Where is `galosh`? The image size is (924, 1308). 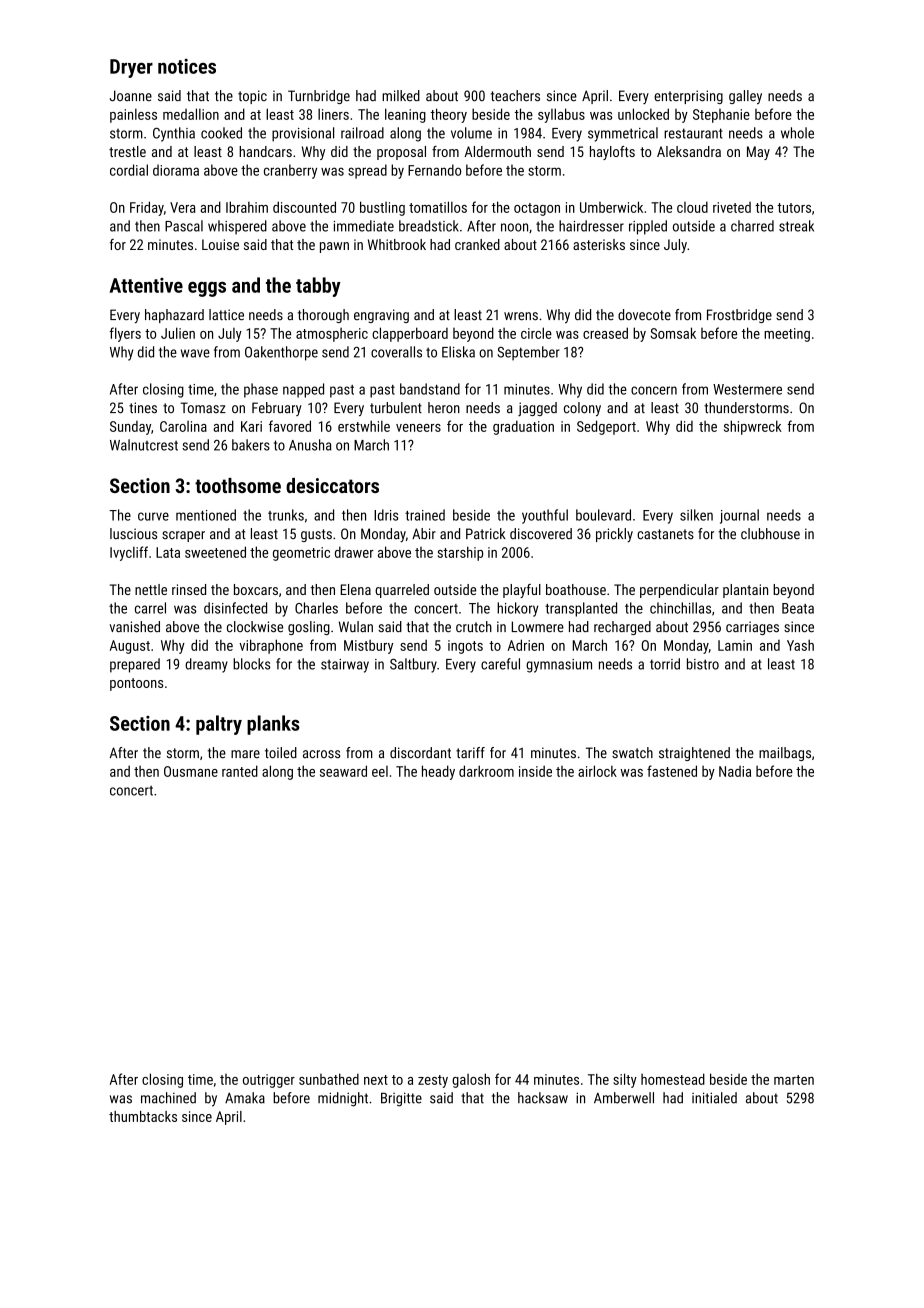 galosh is located at coordinates (471, 1080).
